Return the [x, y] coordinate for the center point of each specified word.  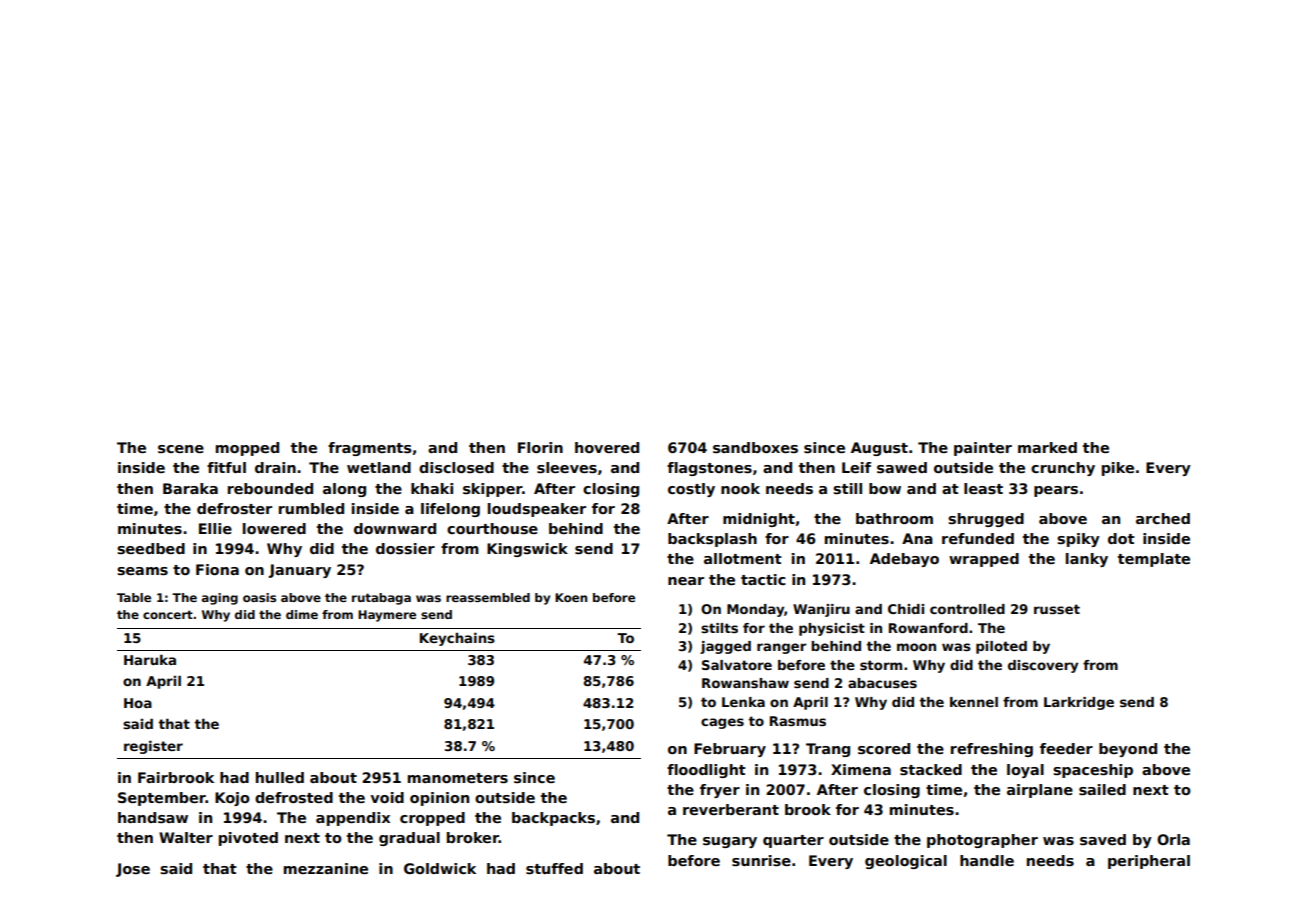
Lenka [743, 702]
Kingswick [527, 550]
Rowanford [928, 628]
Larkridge [1079, 703]
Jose [133, 870]
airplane [1040, 791]
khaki [432, 488]
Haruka [150, 660]
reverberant [731, 809]
